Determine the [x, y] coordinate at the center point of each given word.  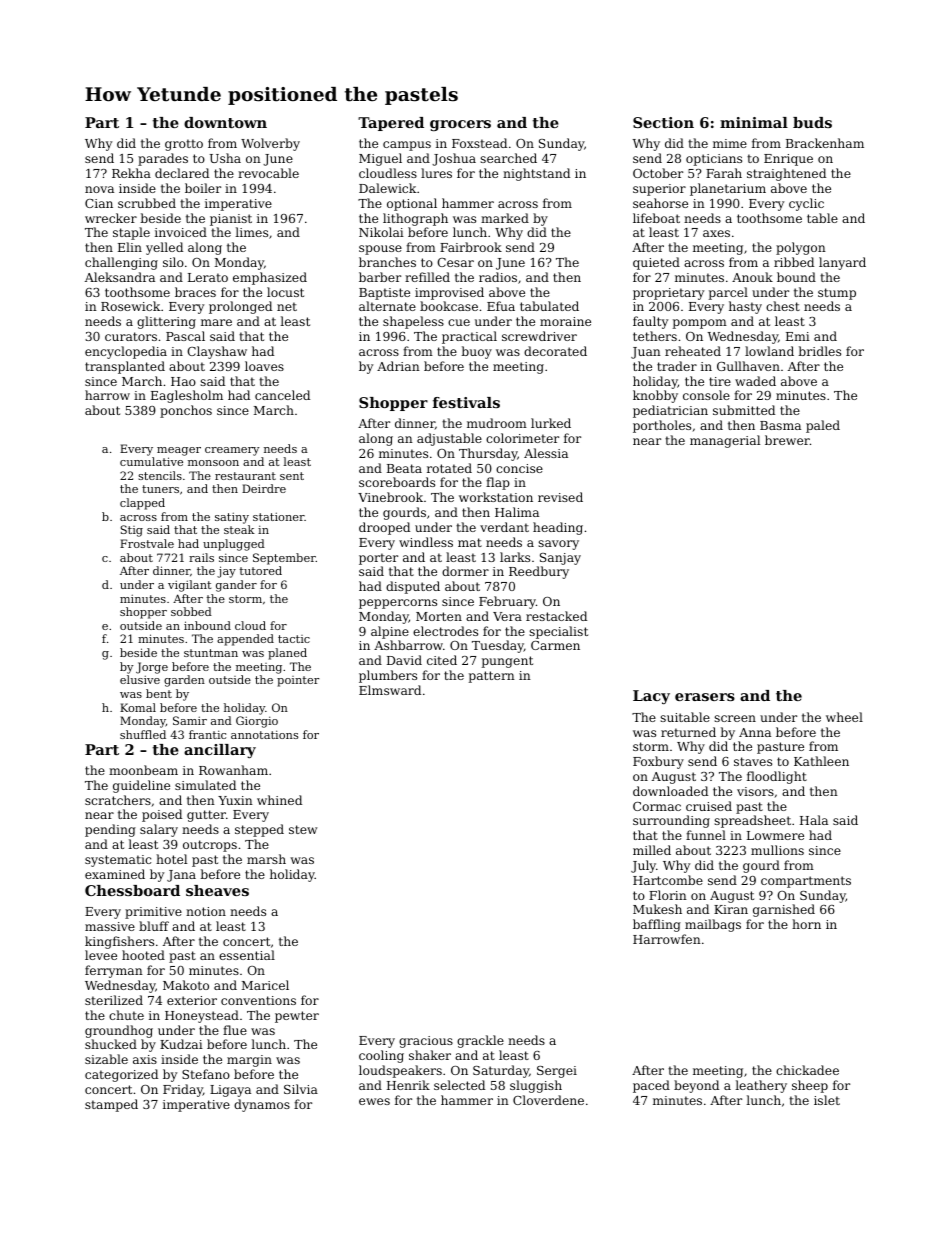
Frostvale [147, 543]
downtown [225, 122]
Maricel [265, 985]
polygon [801, 248]
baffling [657, 925]
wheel [844, 717]
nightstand [536, 174]
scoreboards [397, 482]
